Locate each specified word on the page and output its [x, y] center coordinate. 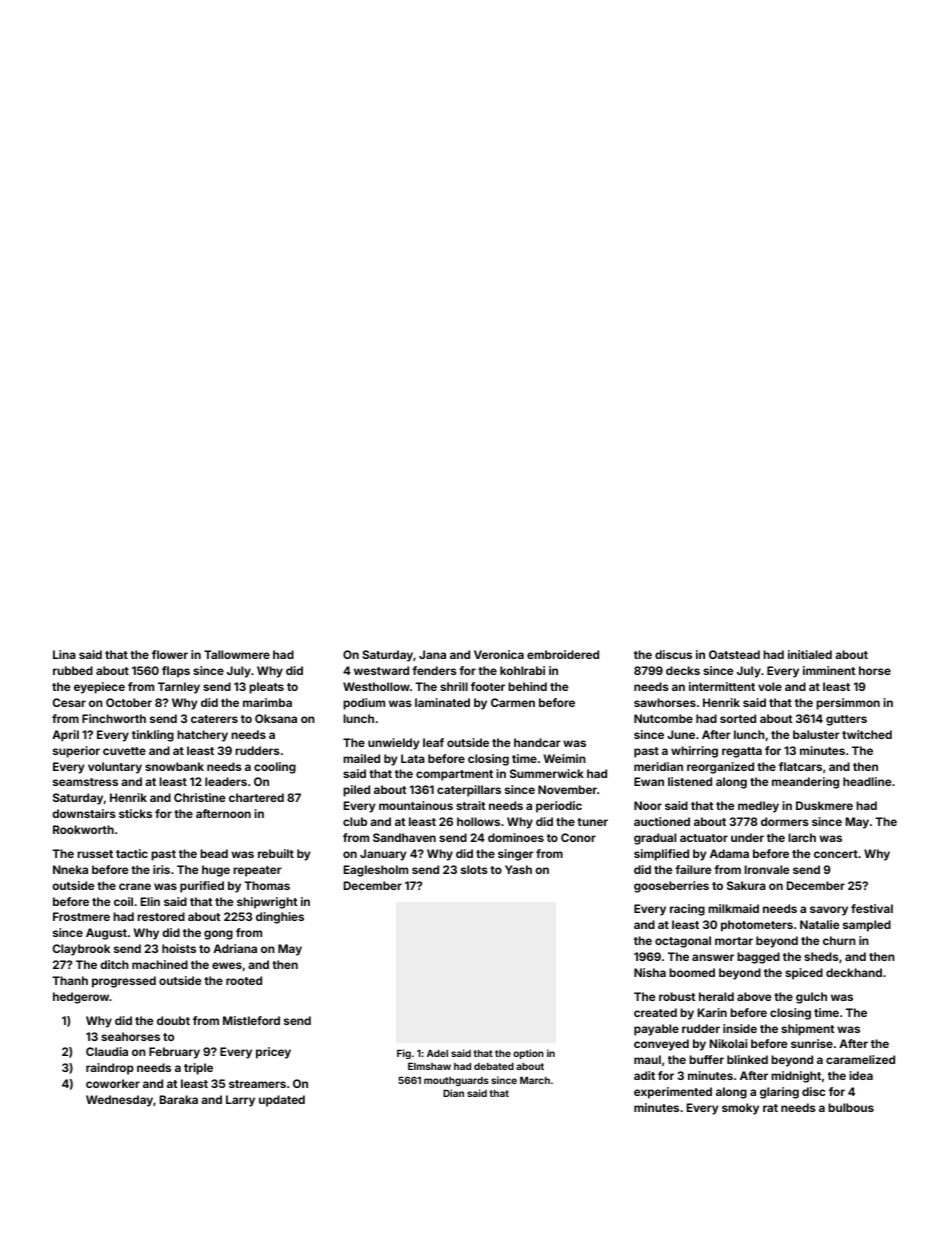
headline [867, 781]
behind [527, 686]
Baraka [179, 1099]
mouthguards [456, 1081]
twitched [867, 734]
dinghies [280, 918]
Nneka [70, 869]
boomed [692, 972]
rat [770, 1108]
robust [677, 996]
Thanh [70, 980]
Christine [199, 797]
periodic [559, 807]
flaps [176, 672]
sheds [821, 956]
